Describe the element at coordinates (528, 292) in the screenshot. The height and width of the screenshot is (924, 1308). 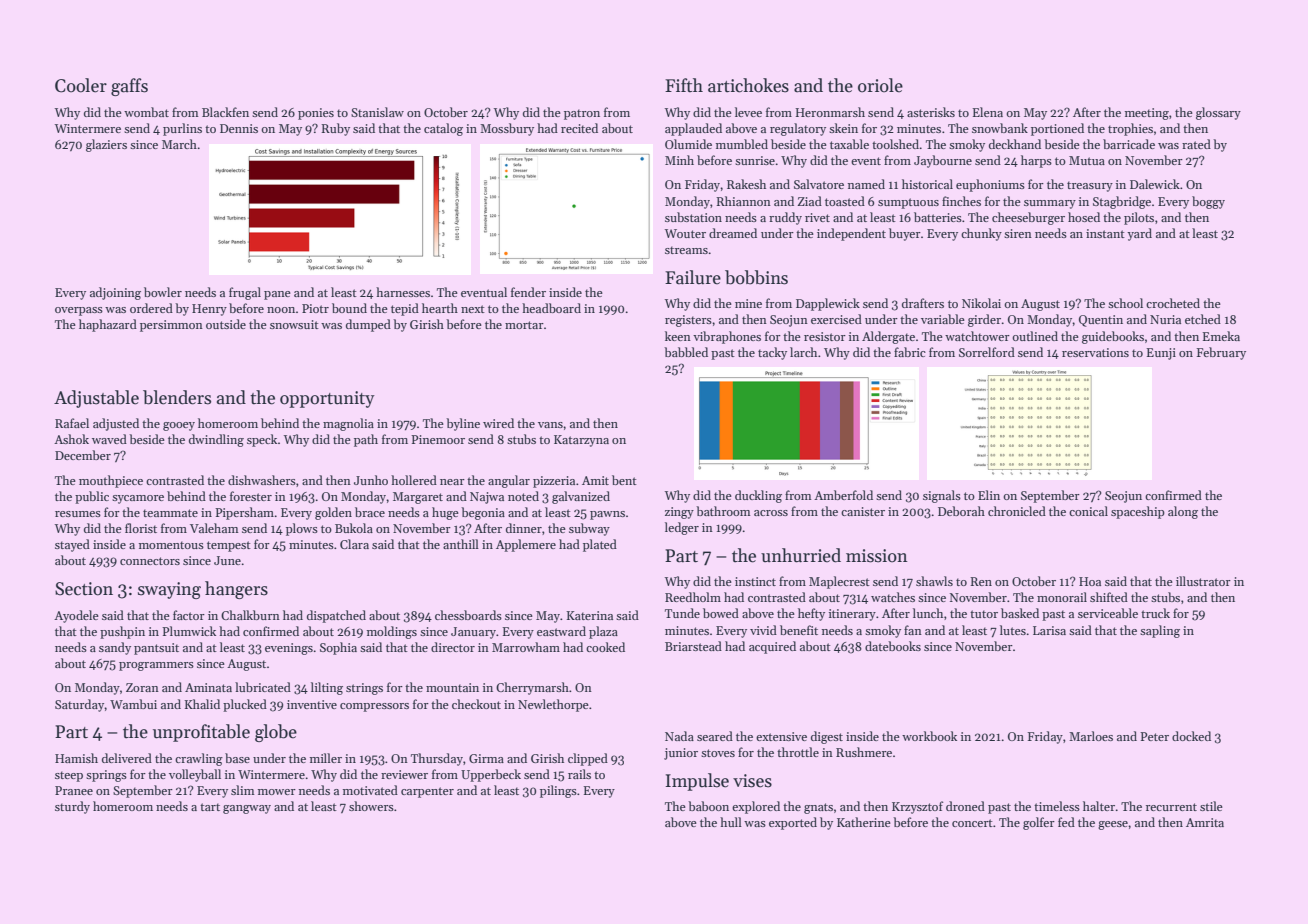
I see `fender` at that location.
